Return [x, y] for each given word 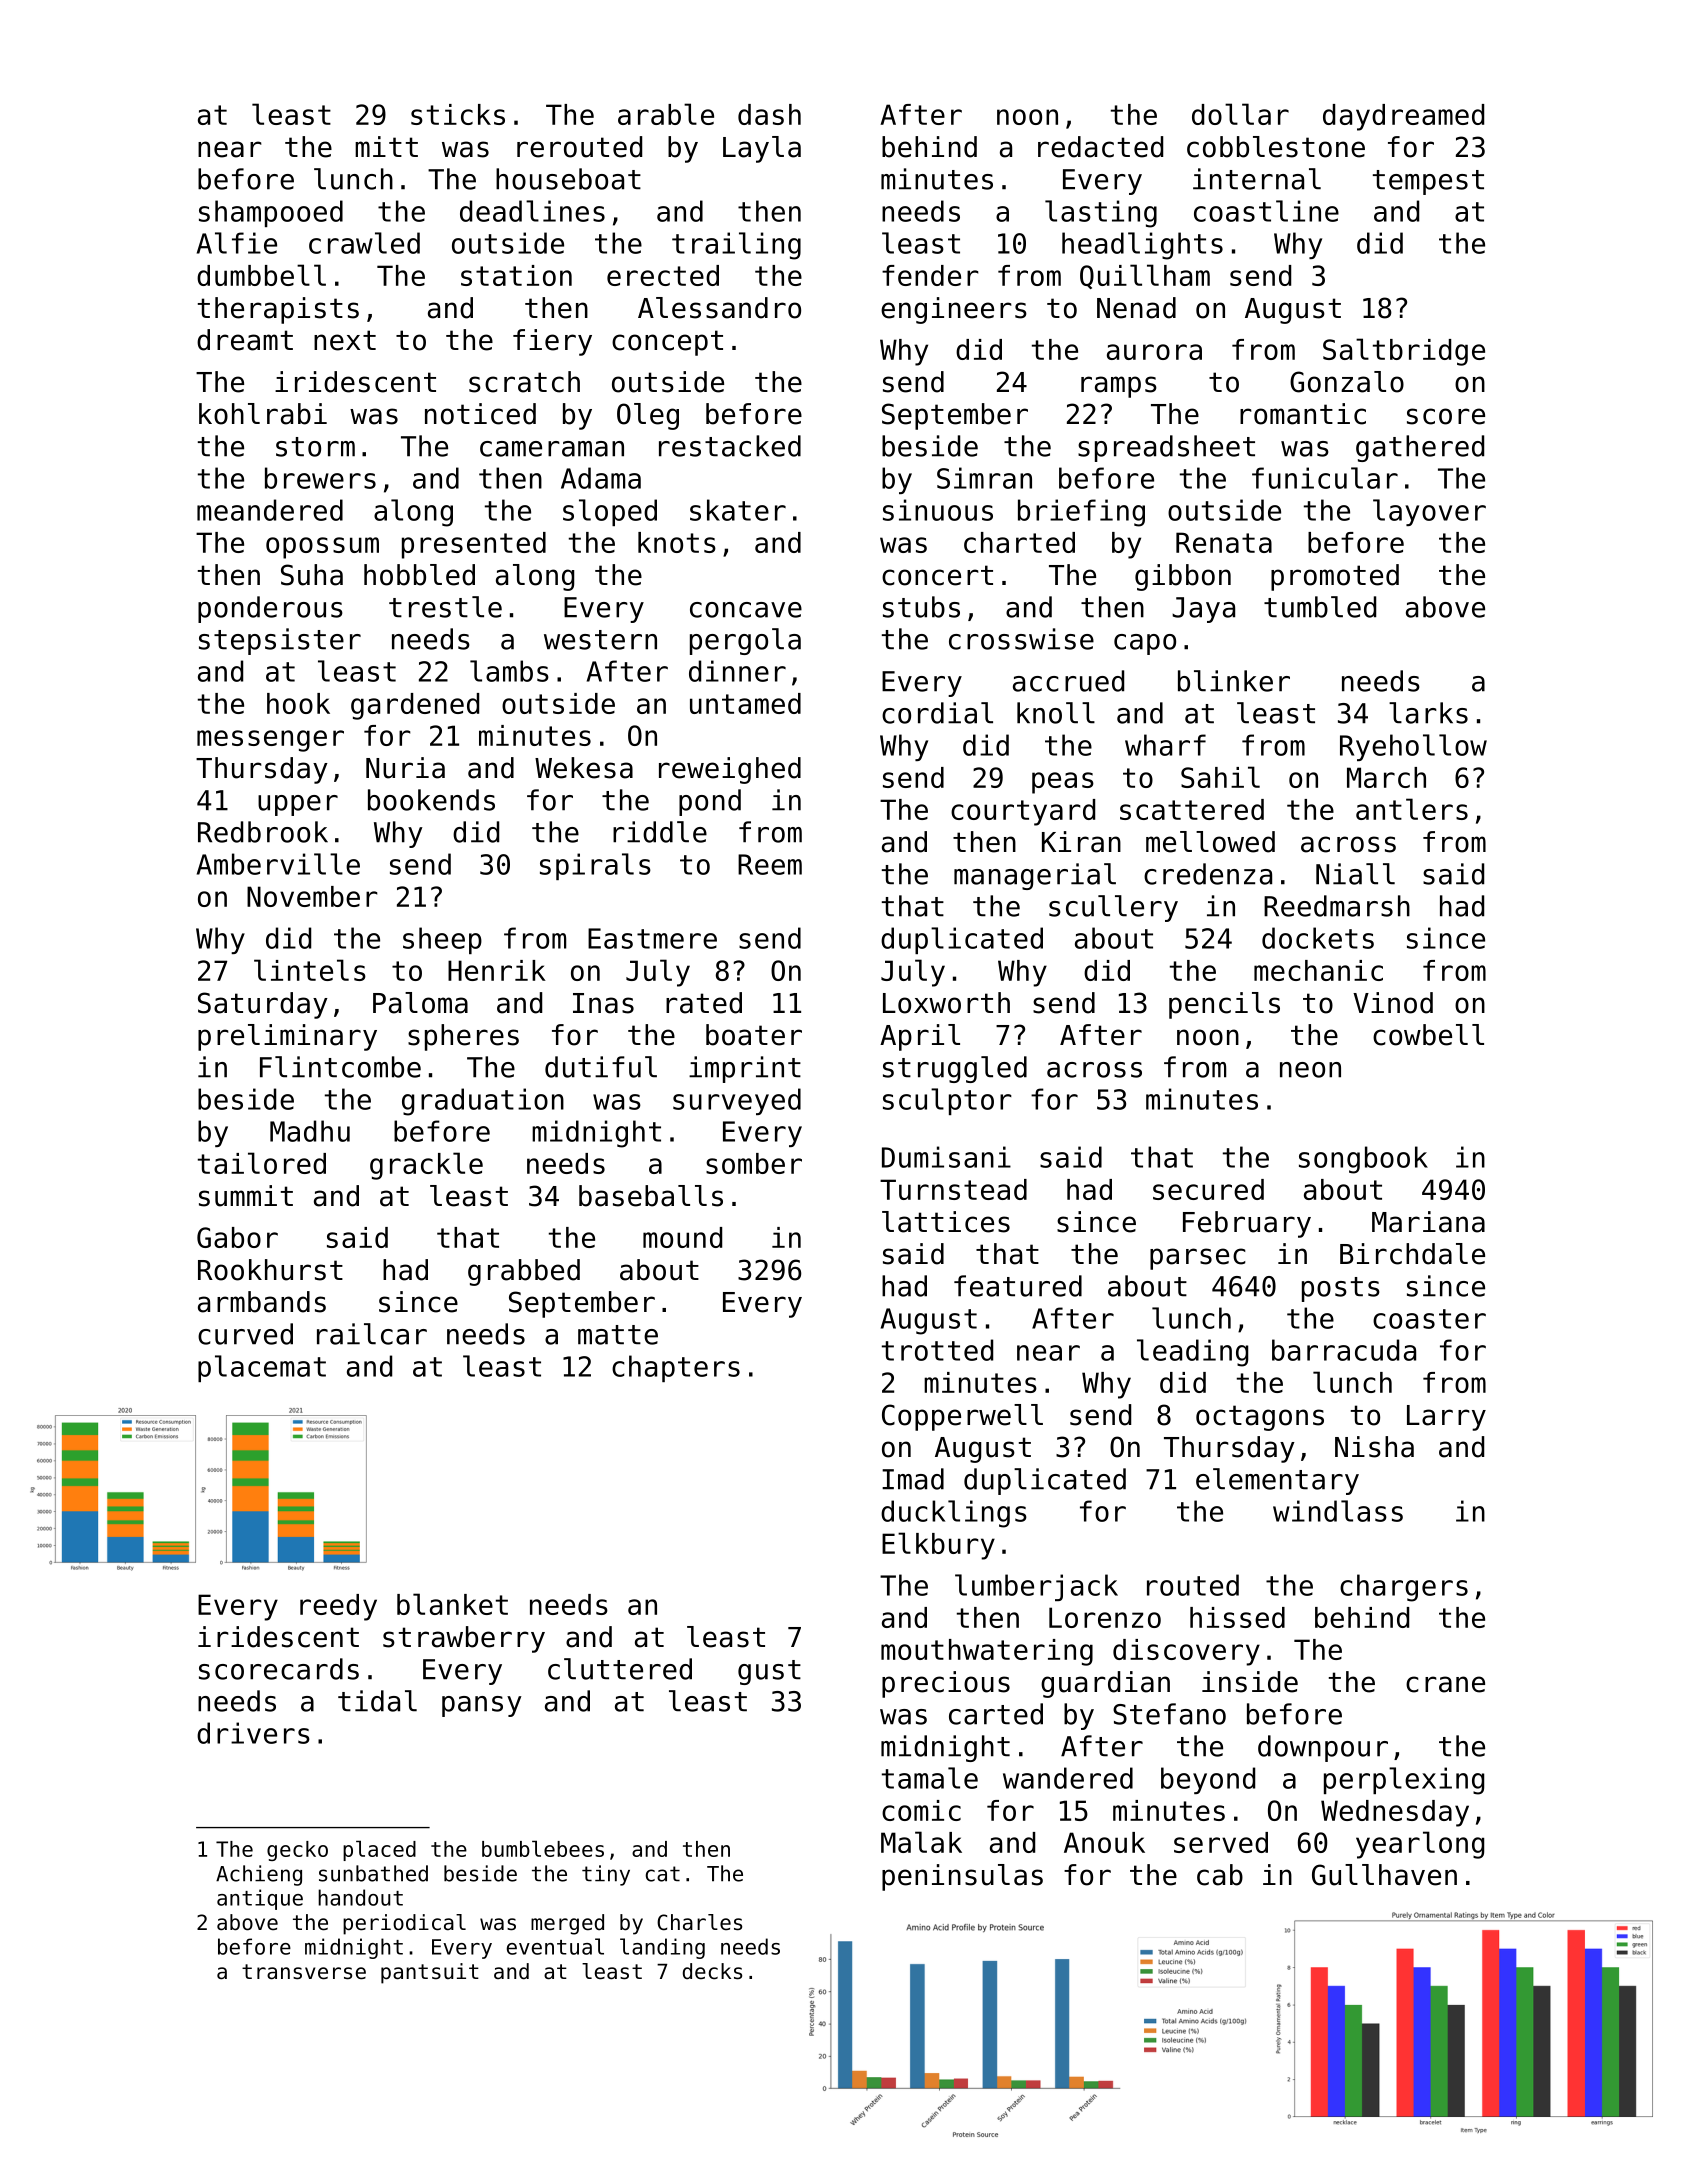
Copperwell [962, 1417]
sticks [458, 114]
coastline [1266, 211]
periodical [404, 1924]
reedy [338, 1607]
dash [769, 114]
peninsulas [962, 1877]
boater [754, 1035]
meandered [270, 510]
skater [738, 510]
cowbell [1428, 1035]
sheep [442, 940]
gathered [1420, 448]
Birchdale [1412, 1254]
